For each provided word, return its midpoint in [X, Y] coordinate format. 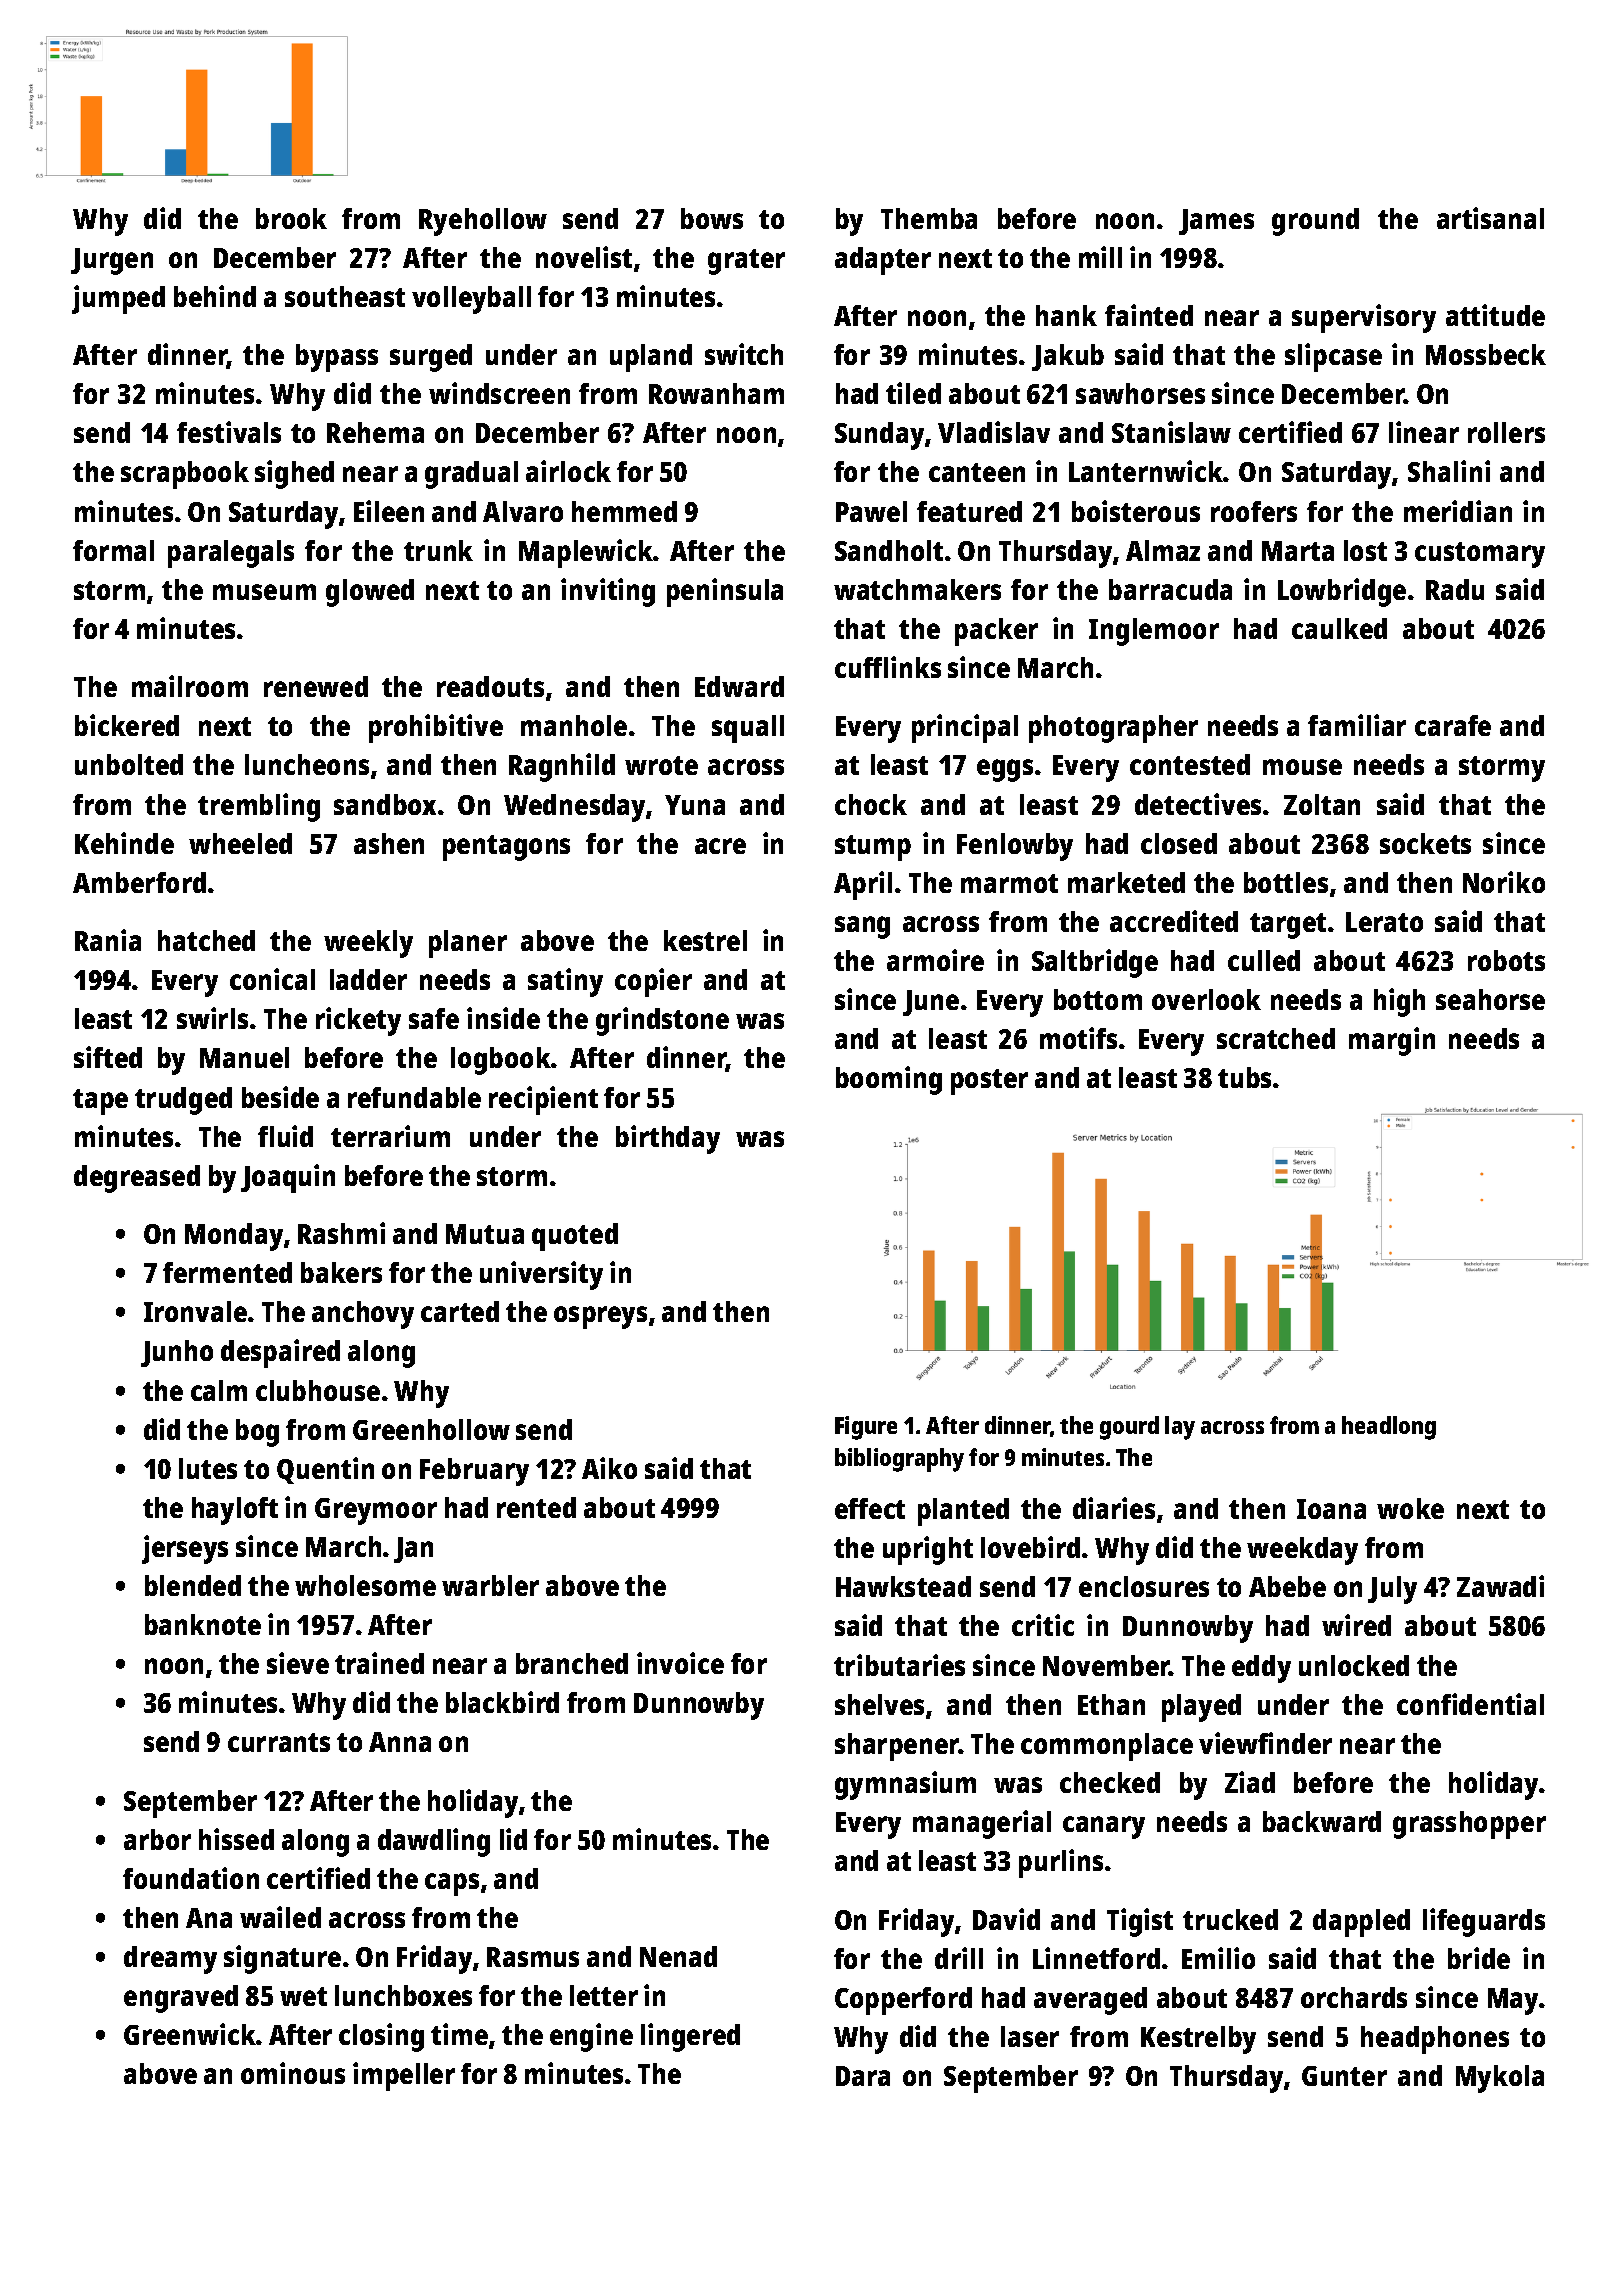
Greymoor [376, 1511]
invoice [680, 1663]
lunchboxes [403, 1995]
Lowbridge [1342, 592]
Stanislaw [1171, 432]
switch [744, 354]
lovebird [1030, 1547]
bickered [127, 725]
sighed [294, 474]
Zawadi [1500, 1586]
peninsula [725, 592]
